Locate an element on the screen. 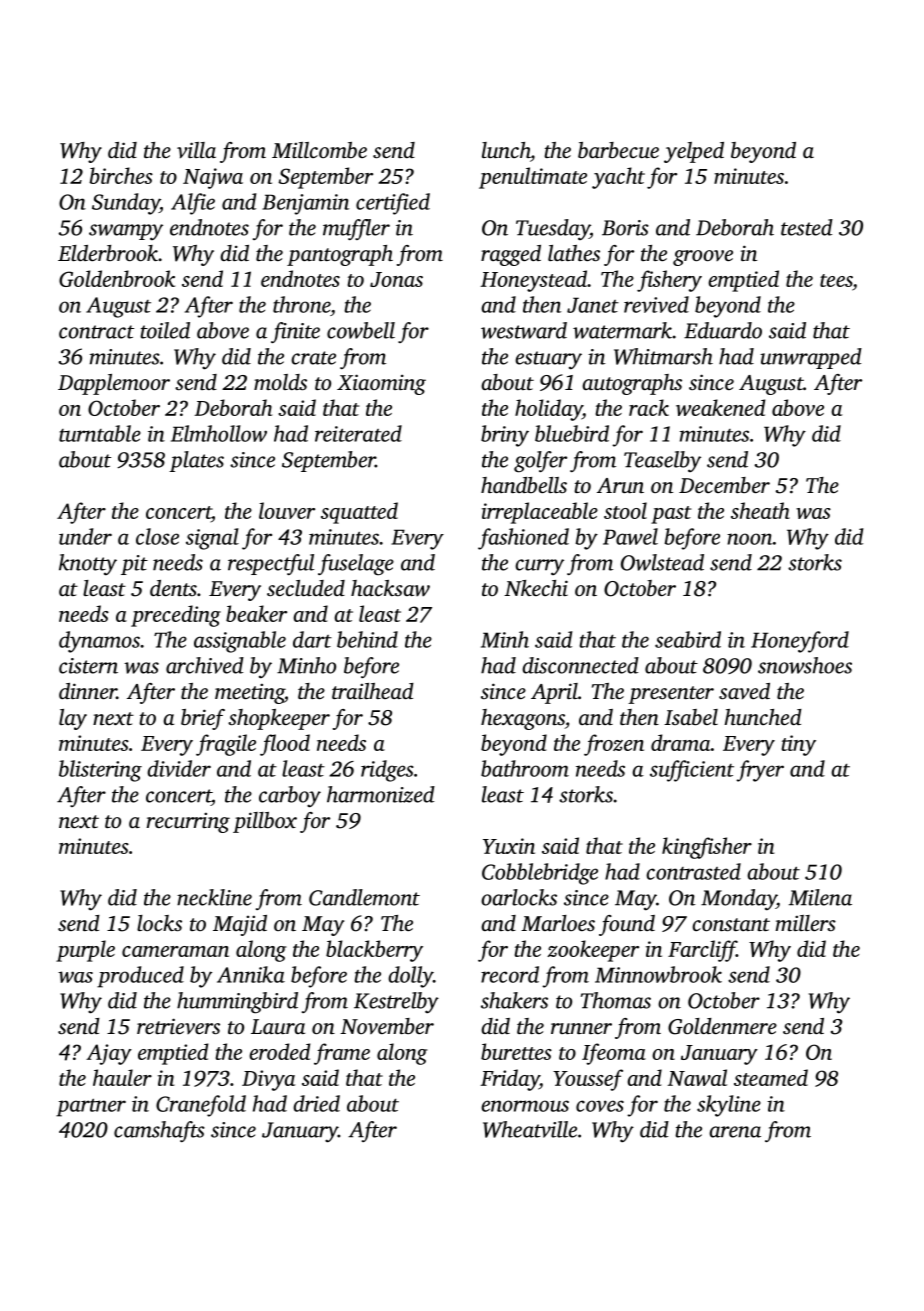 The image size is (924, 1311). seabird is located at coordinates (688, 639).
